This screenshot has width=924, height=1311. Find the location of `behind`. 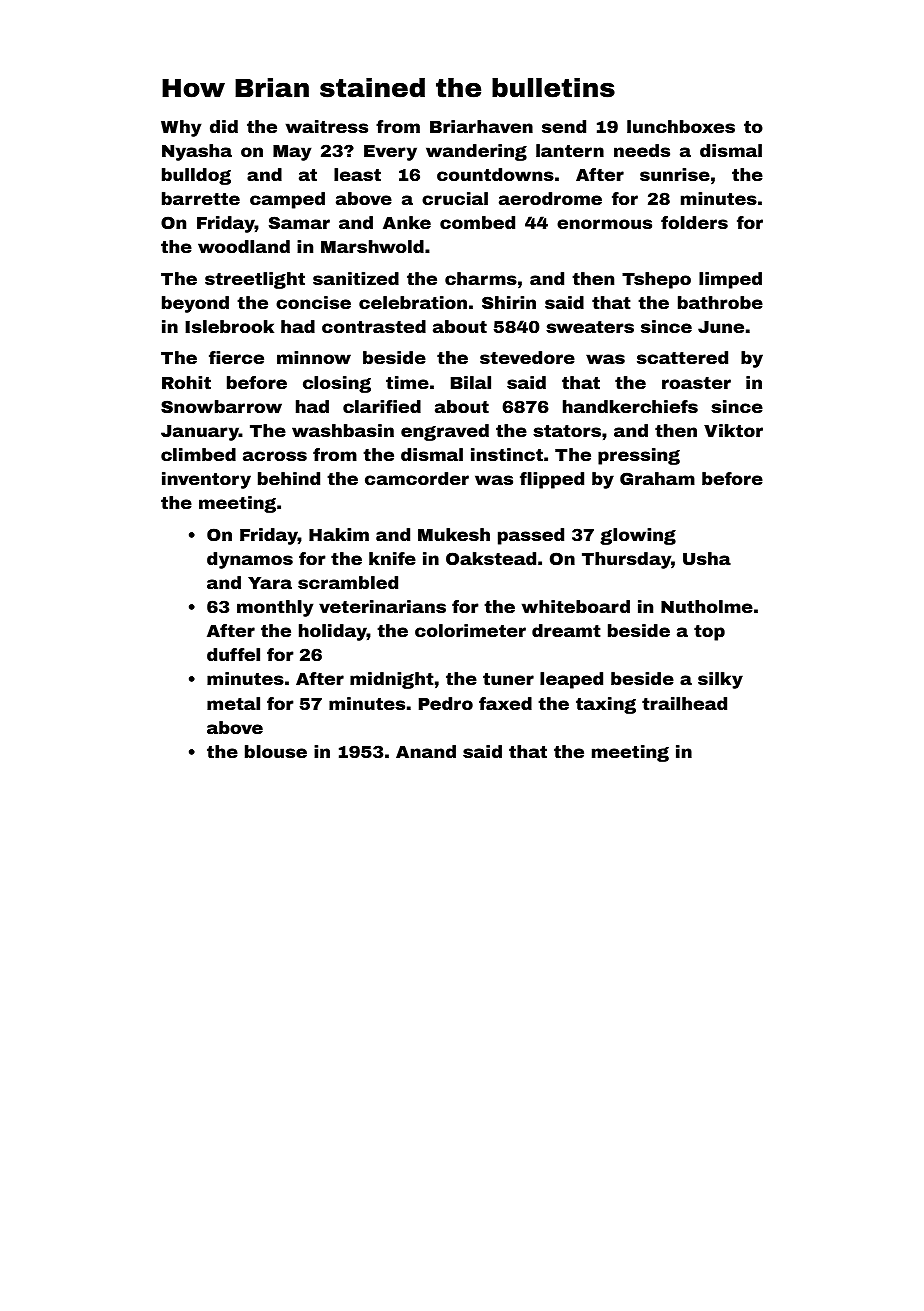

behind is located at coordinates (289, 478).
